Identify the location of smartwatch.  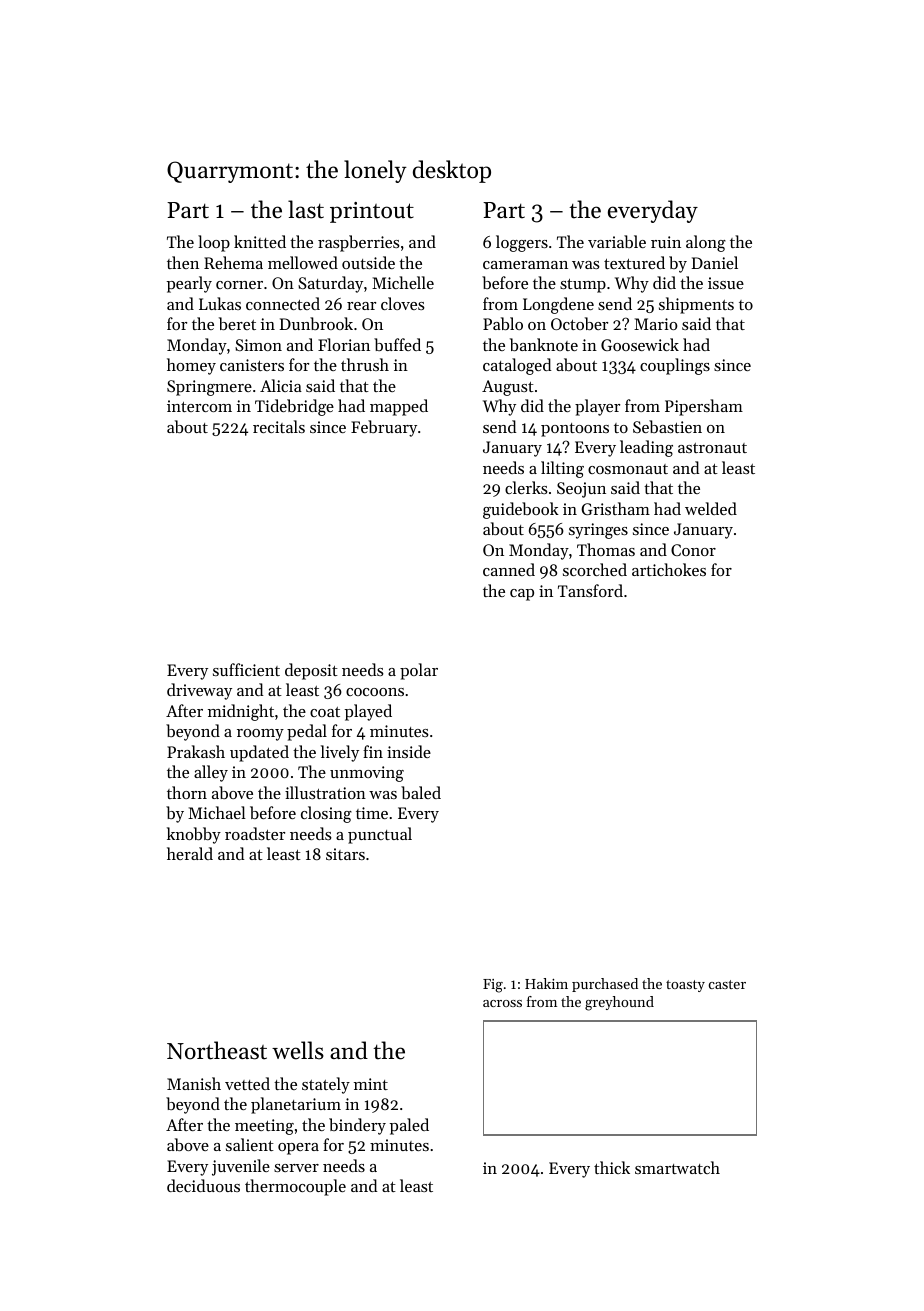
(677, 1167).
